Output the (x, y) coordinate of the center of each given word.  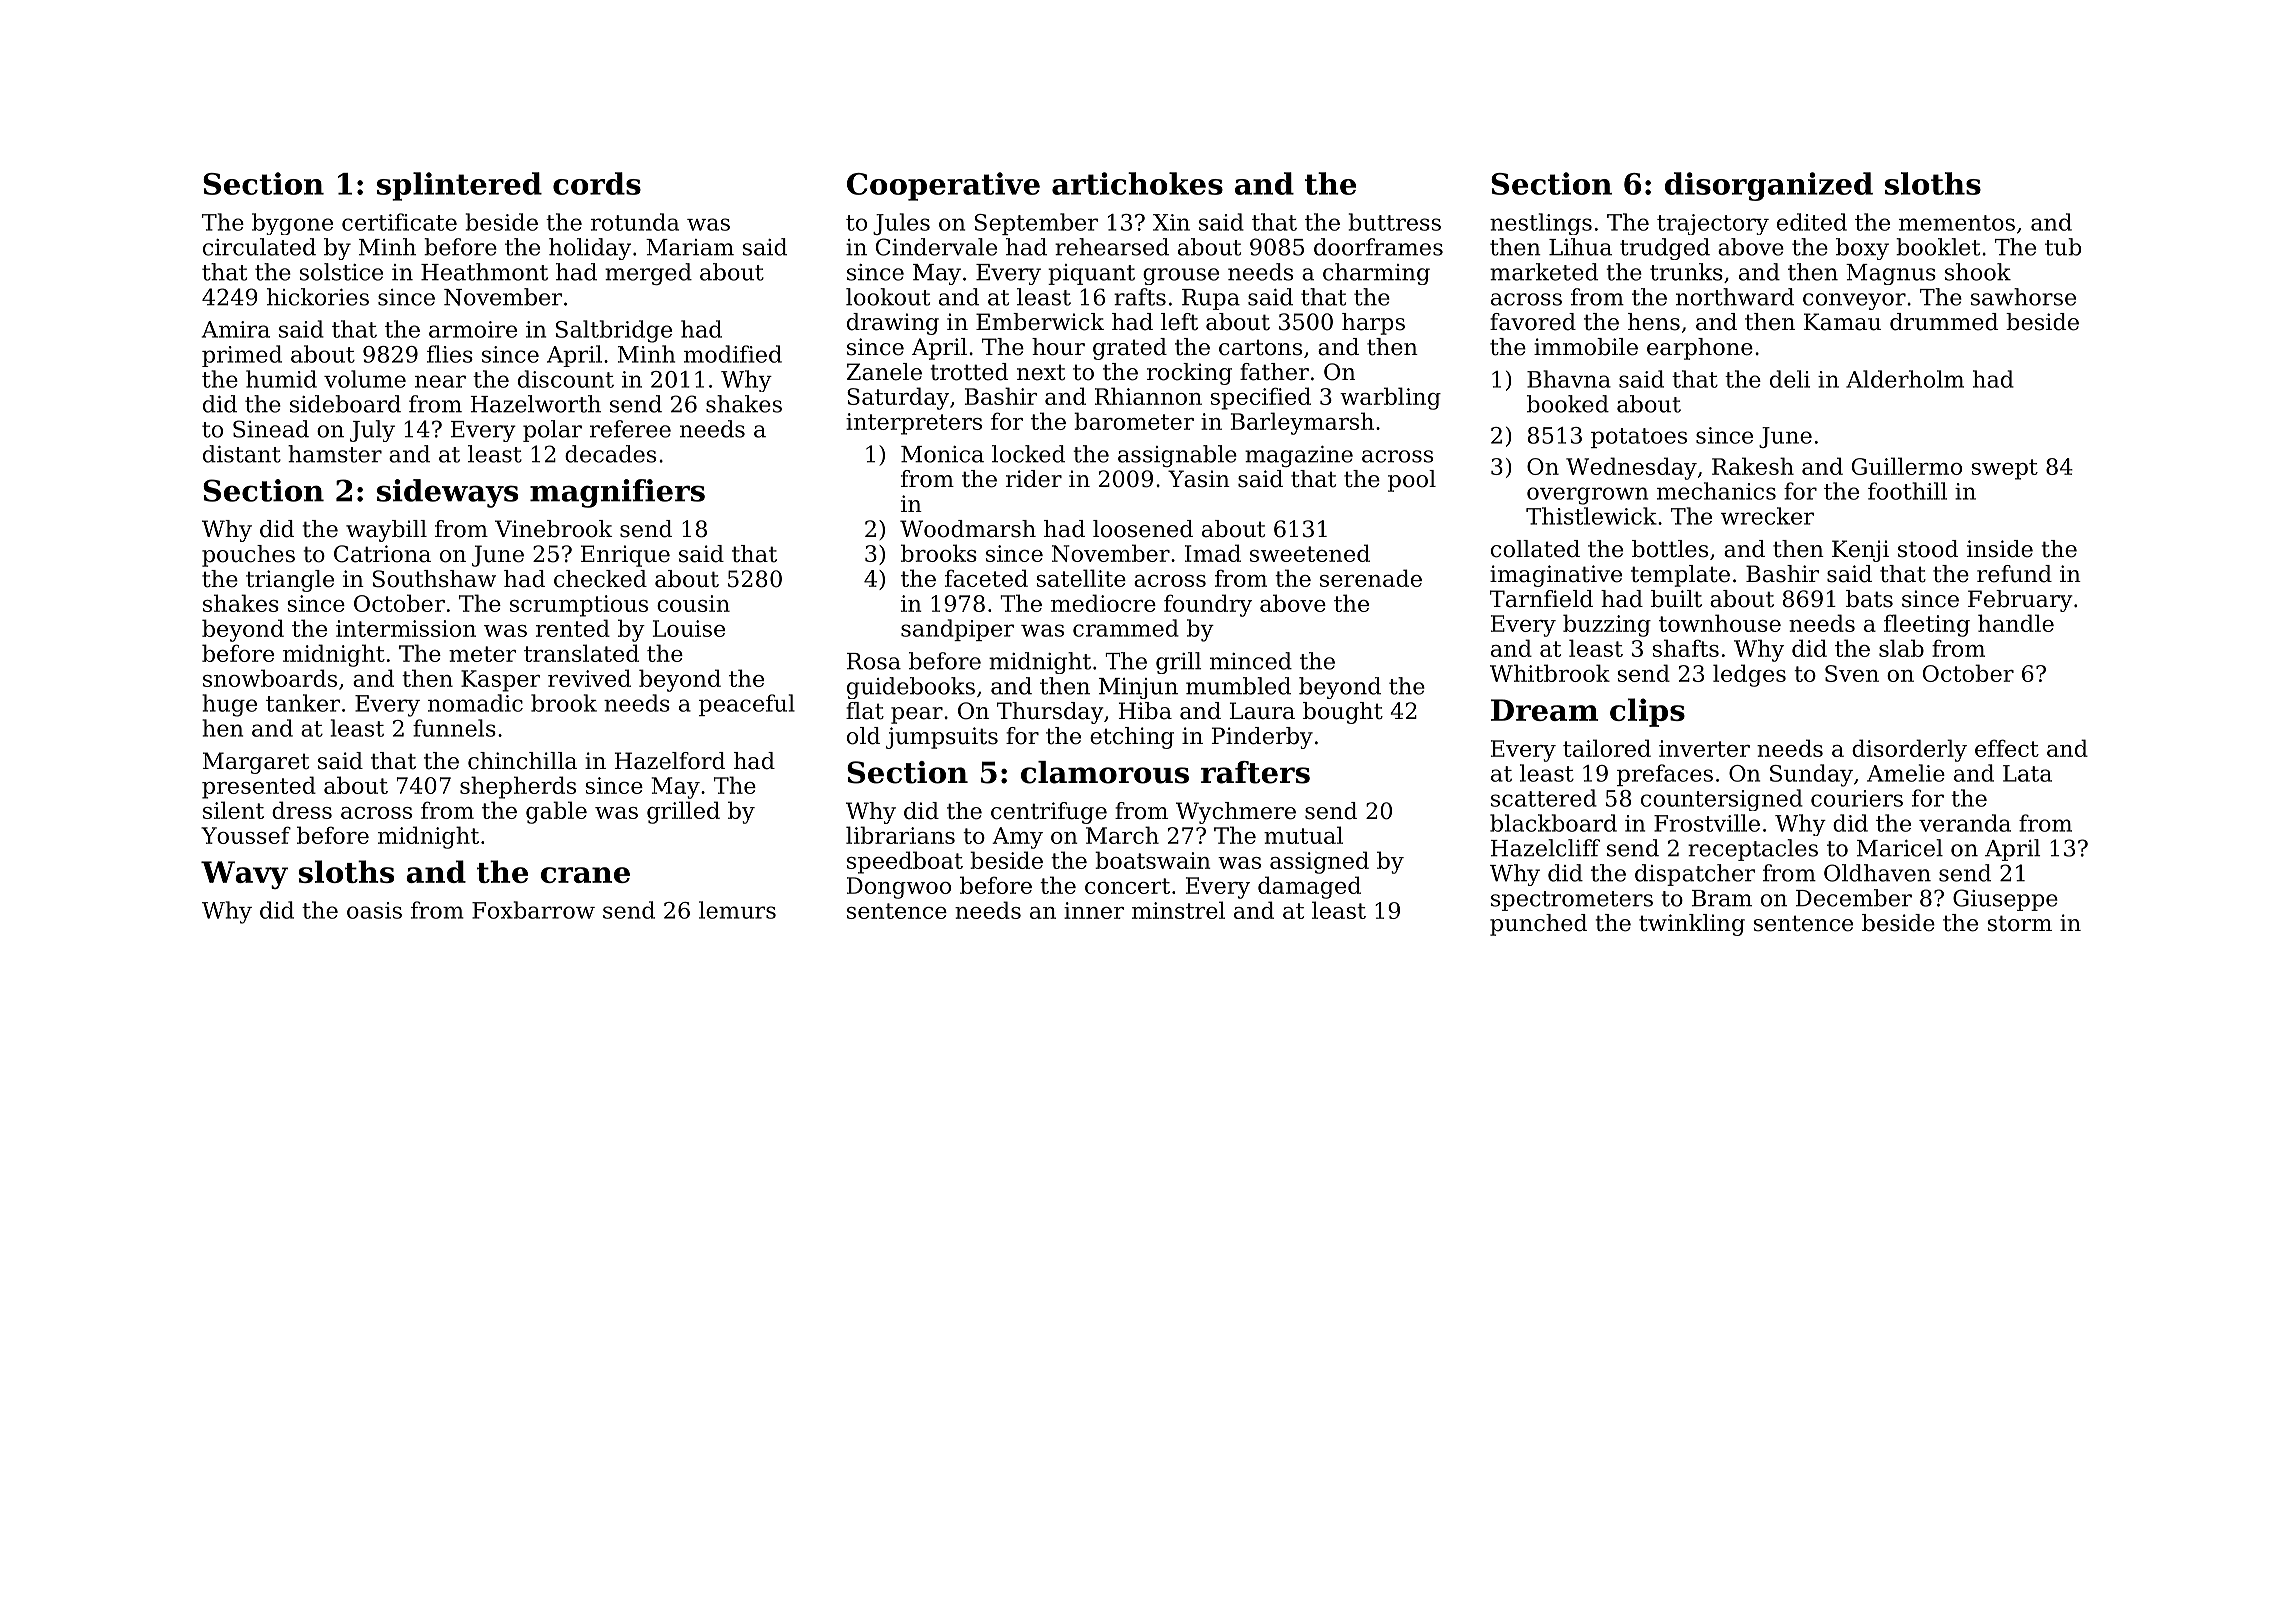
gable (556, 812)
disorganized (1769, 186)
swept (2005, 469)
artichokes (1137, 183)
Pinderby (1262, 738)
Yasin (1199, 479)
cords (597, 183)
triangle (290, 581)
